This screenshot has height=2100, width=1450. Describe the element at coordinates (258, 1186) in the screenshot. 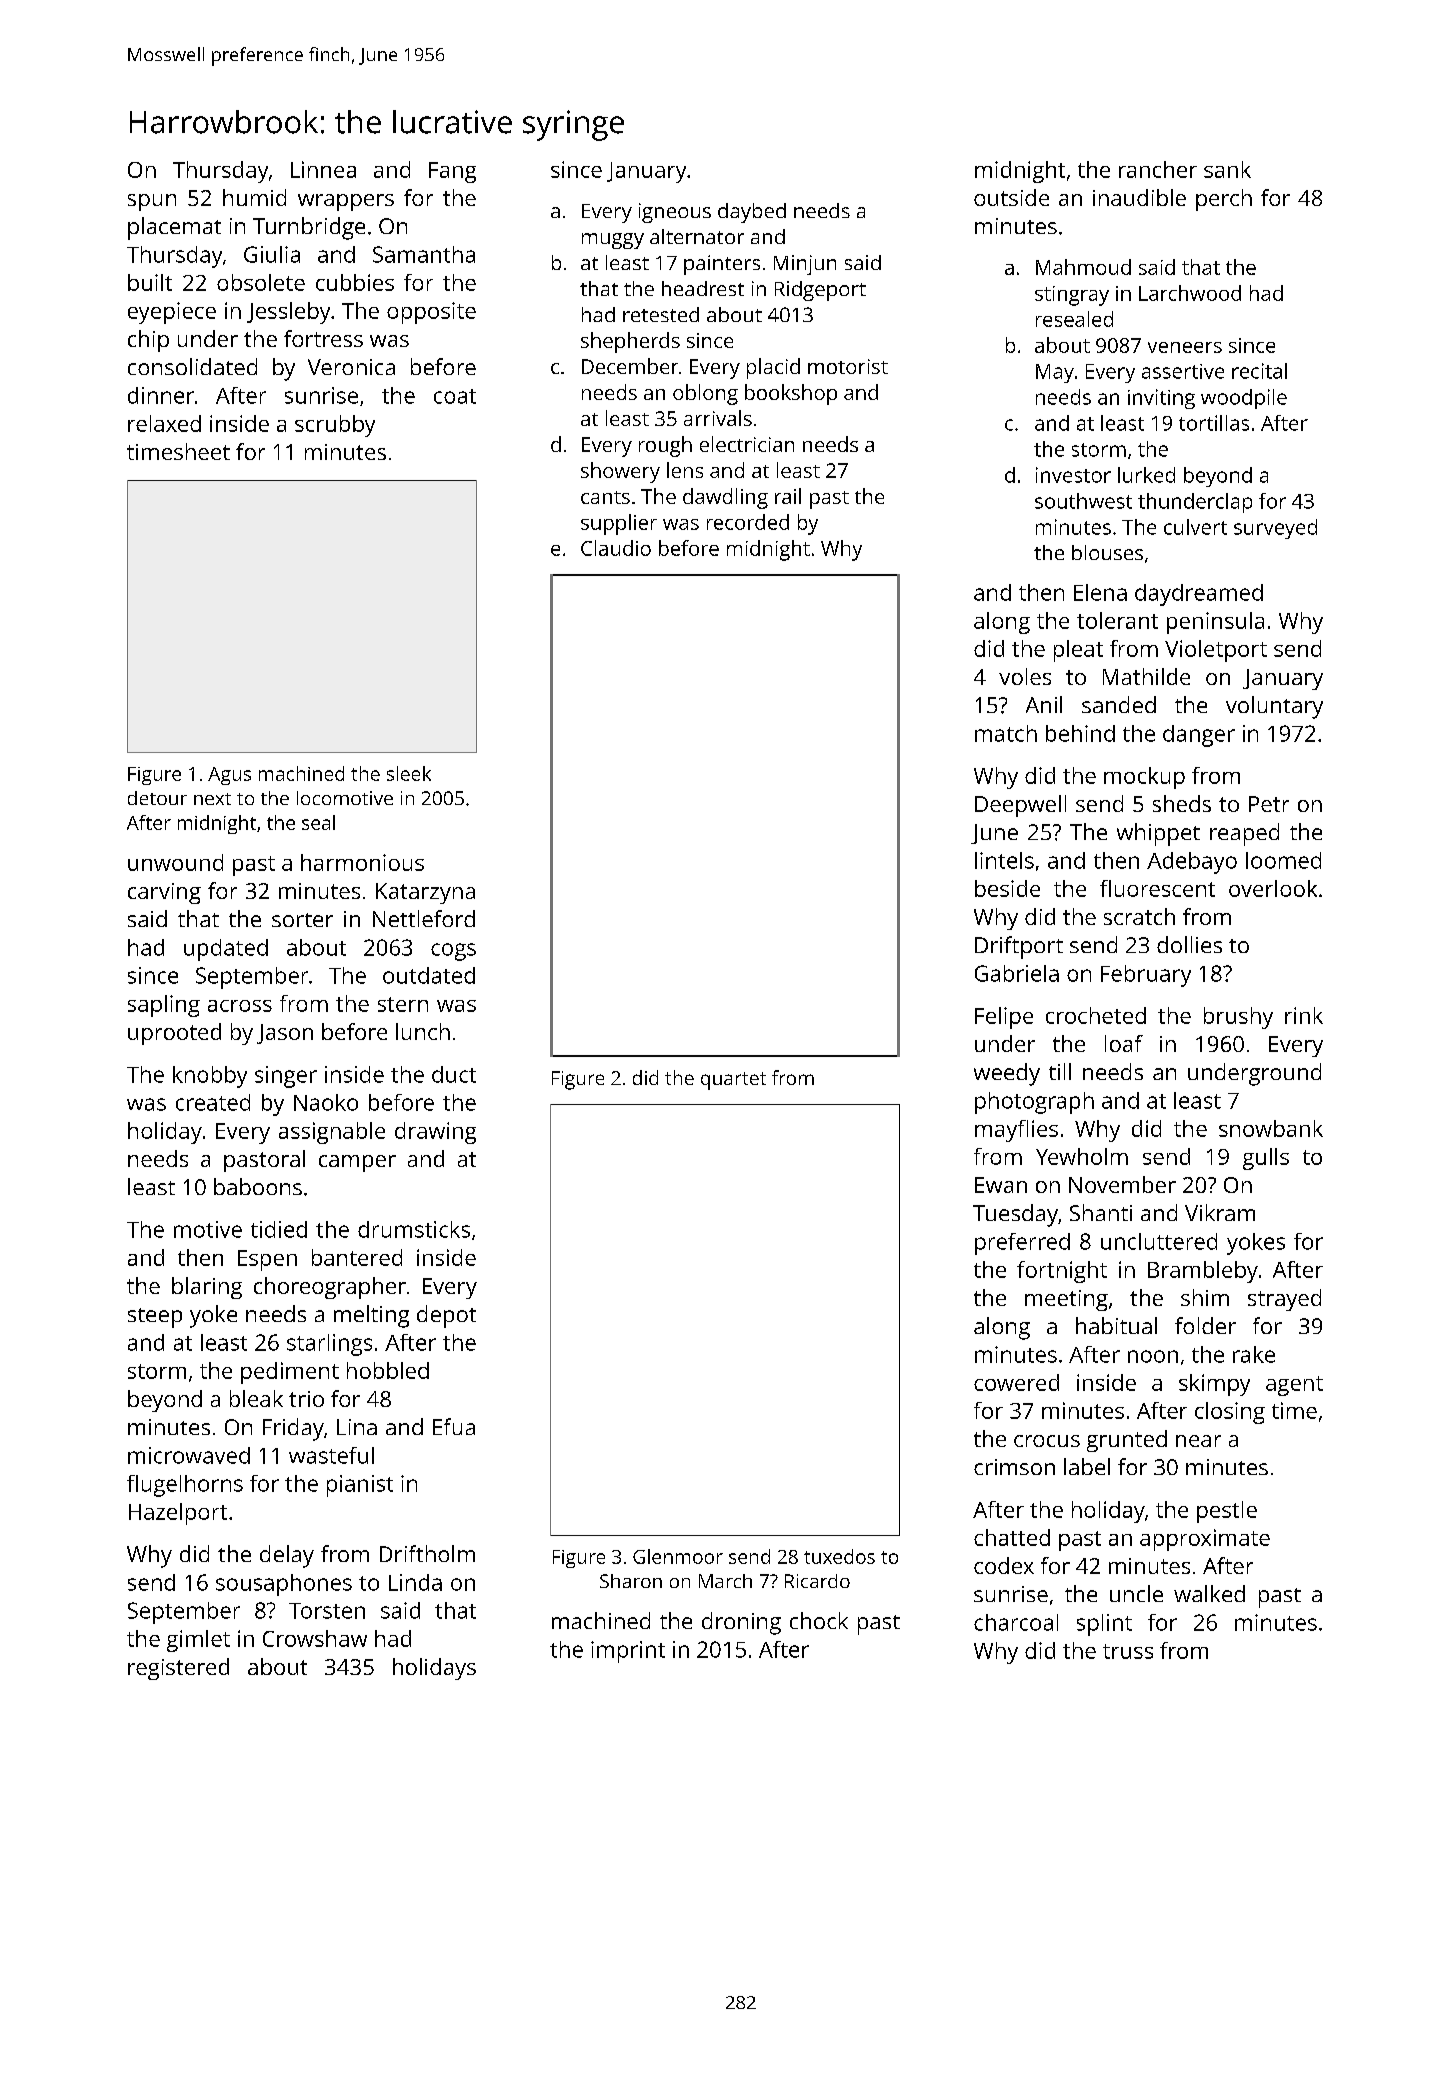

I see `baboons` at that location.
